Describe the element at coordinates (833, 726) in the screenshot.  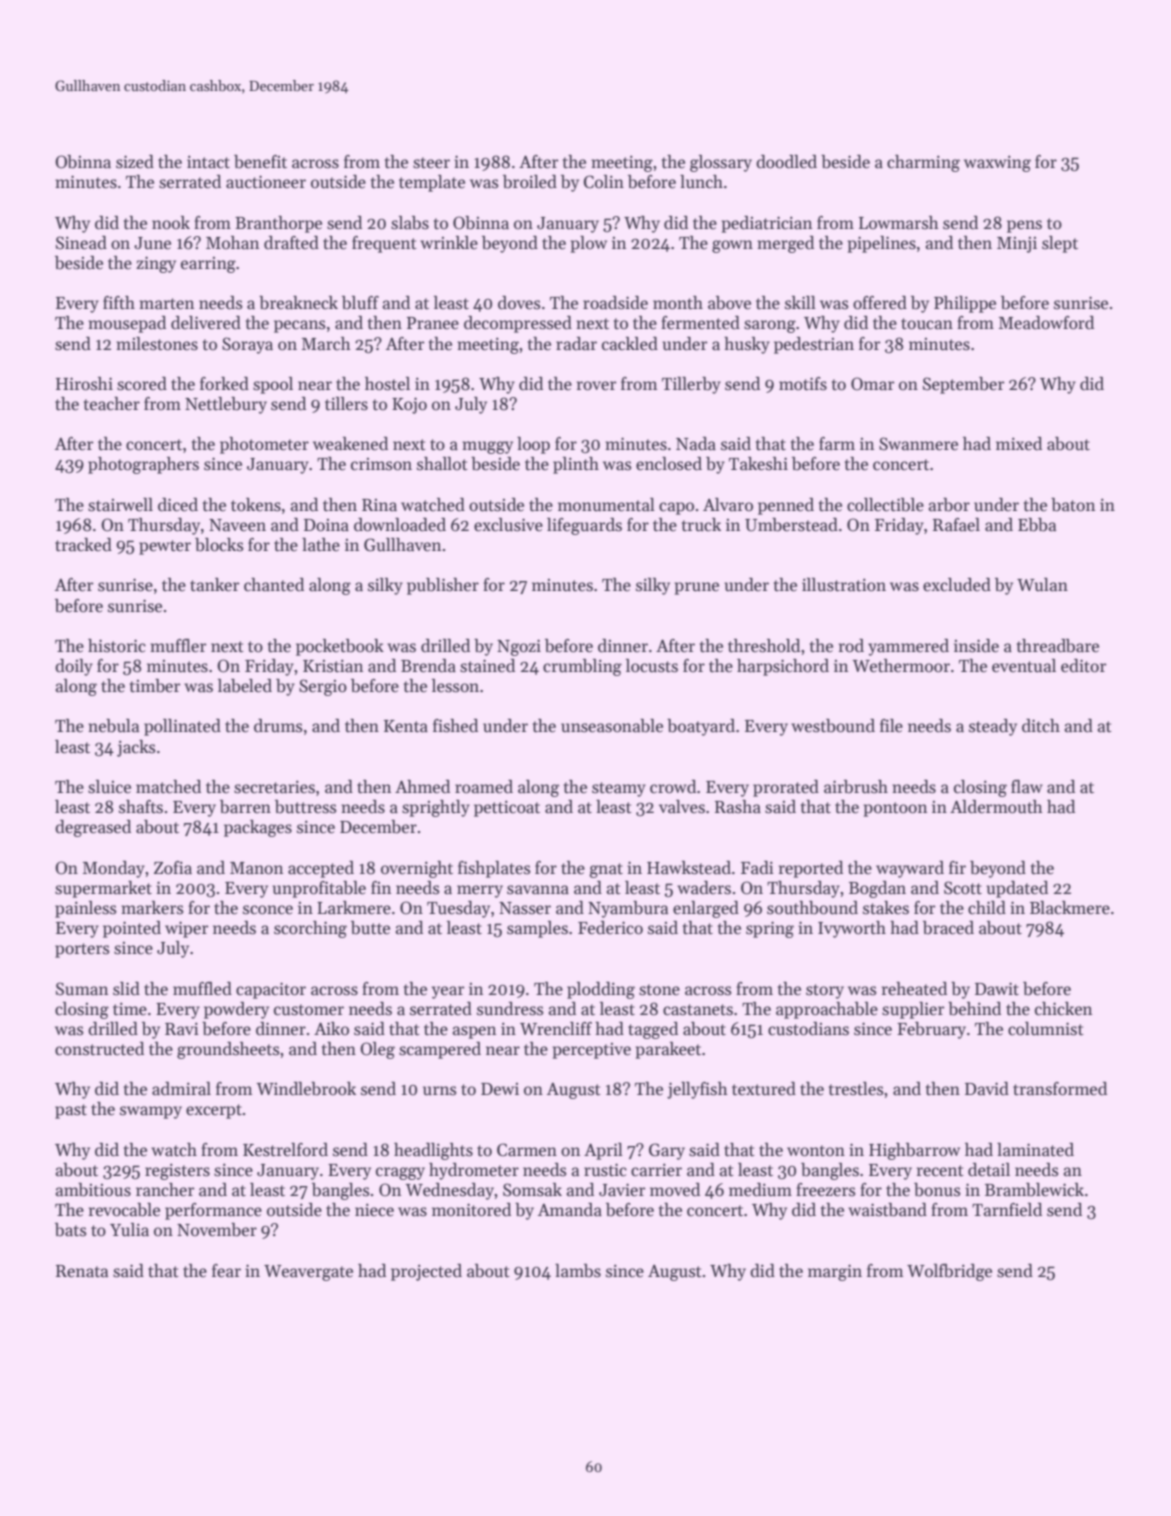
I see `westbound` at that location.
